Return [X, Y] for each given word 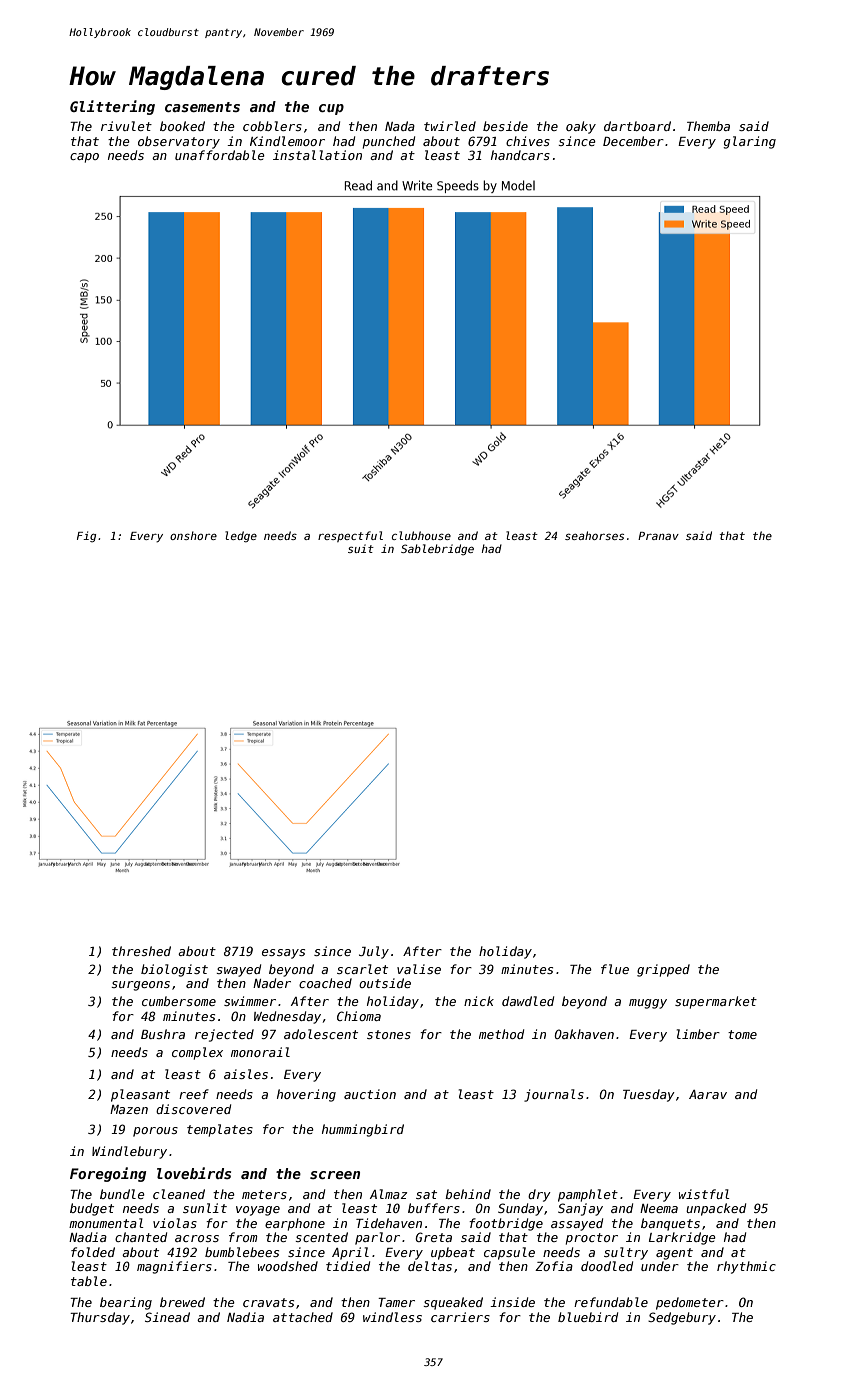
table [89, 1281]
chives [528, 141]
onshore [193, 535]
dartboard [637, 126]
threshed [141, 951]
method [501, 1034]
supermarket [716, 1002]
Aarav [708, 1094]
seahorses [594, 535]
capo [84, 158]
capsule [509, 1253]
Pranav [658, 536]
